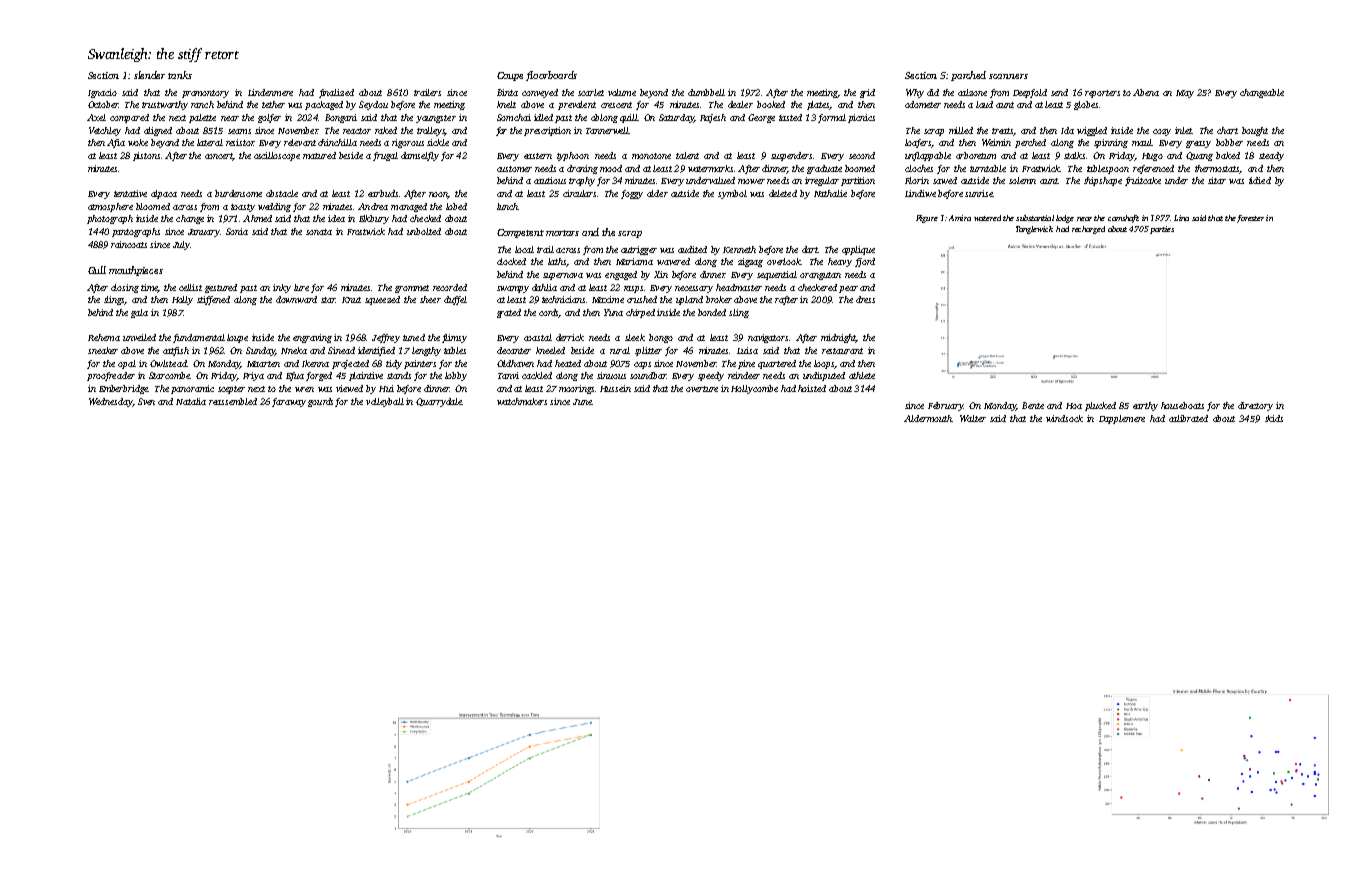  I want to click on gourds, so click(320, 402).
